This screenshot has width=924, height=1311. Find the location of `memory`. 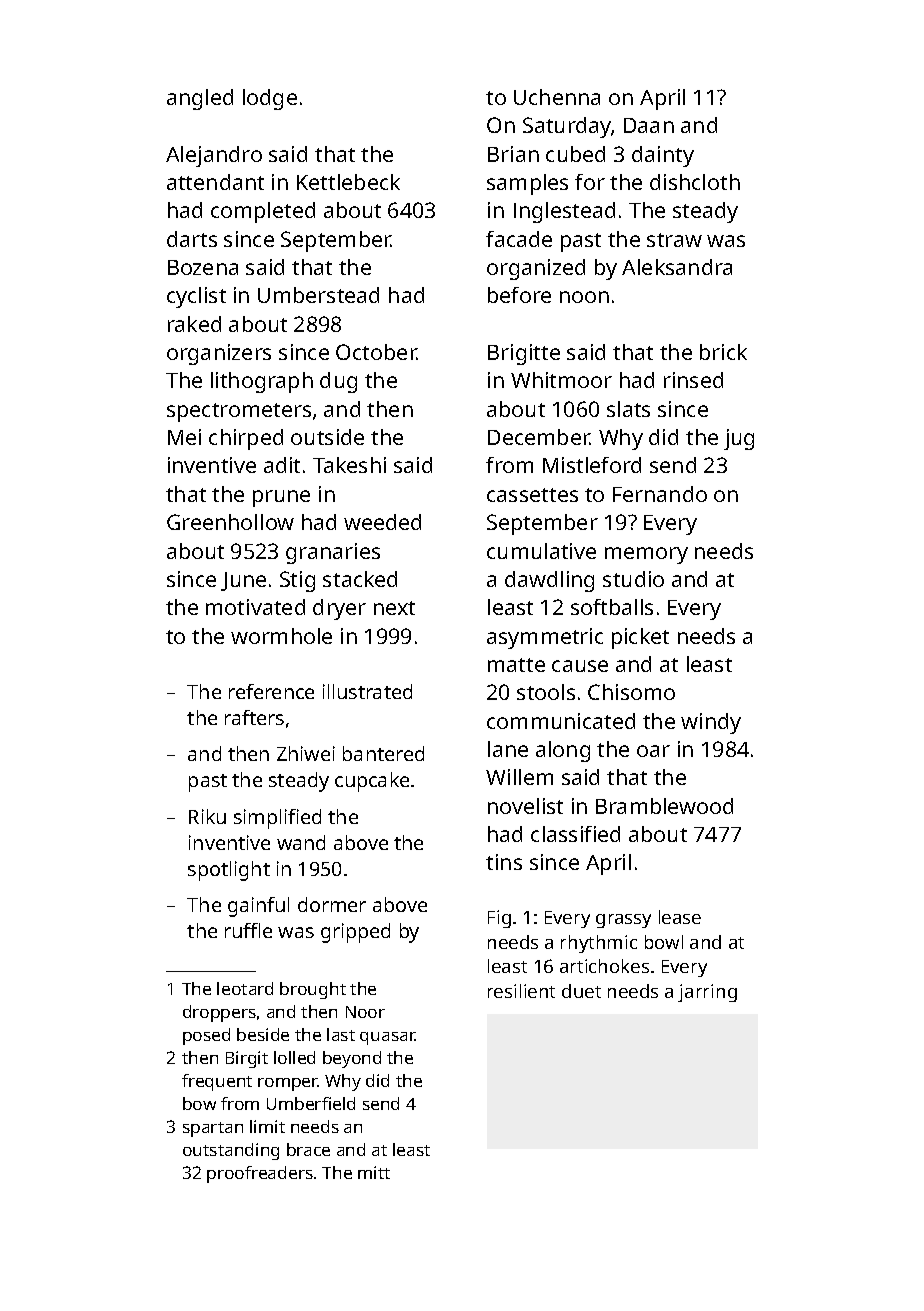

memory is located at coordinates (646, 555).
